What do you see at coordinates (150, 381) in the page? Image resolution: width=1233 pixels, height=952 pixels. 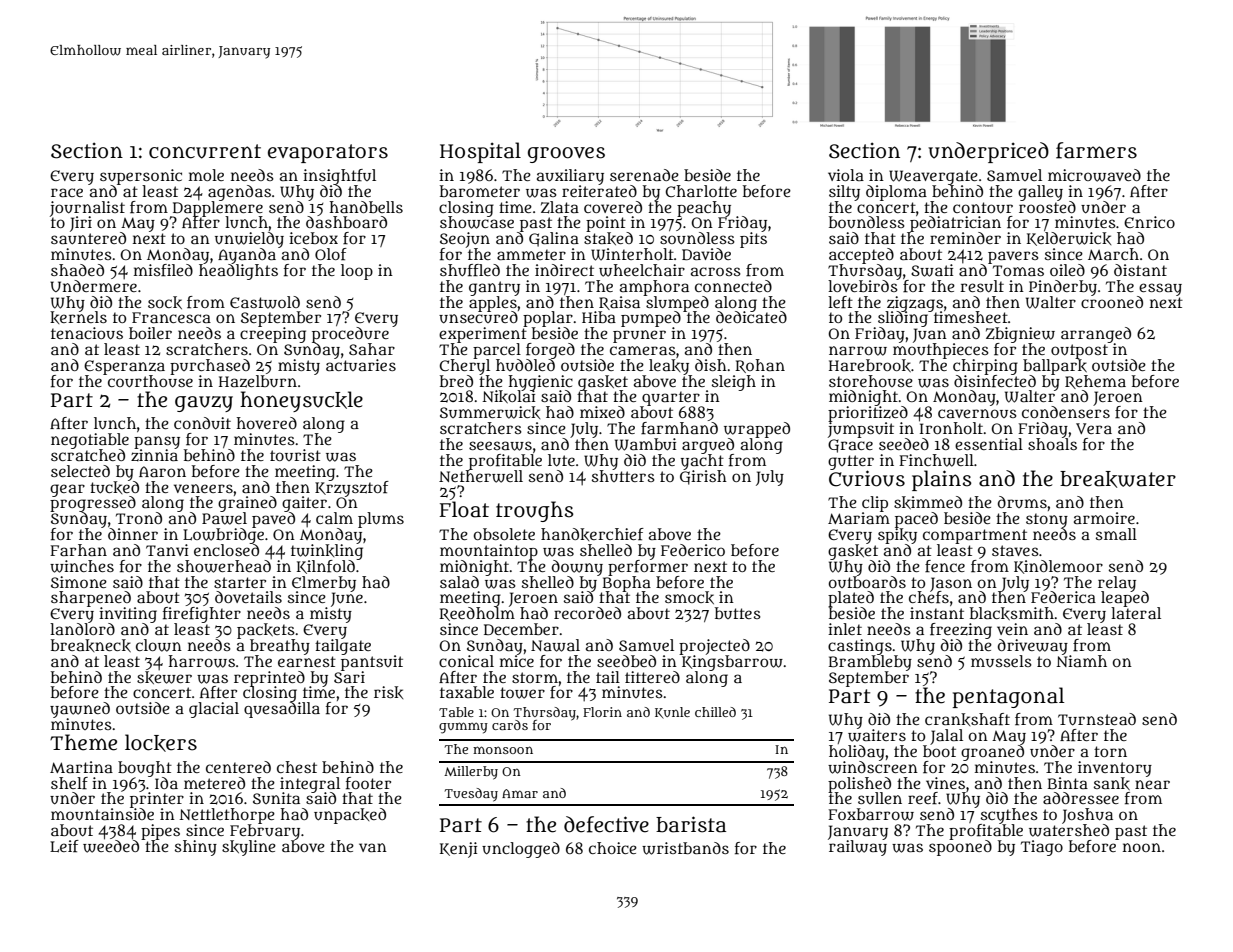 I see `courthouse` at bounding box center [150, 381].
